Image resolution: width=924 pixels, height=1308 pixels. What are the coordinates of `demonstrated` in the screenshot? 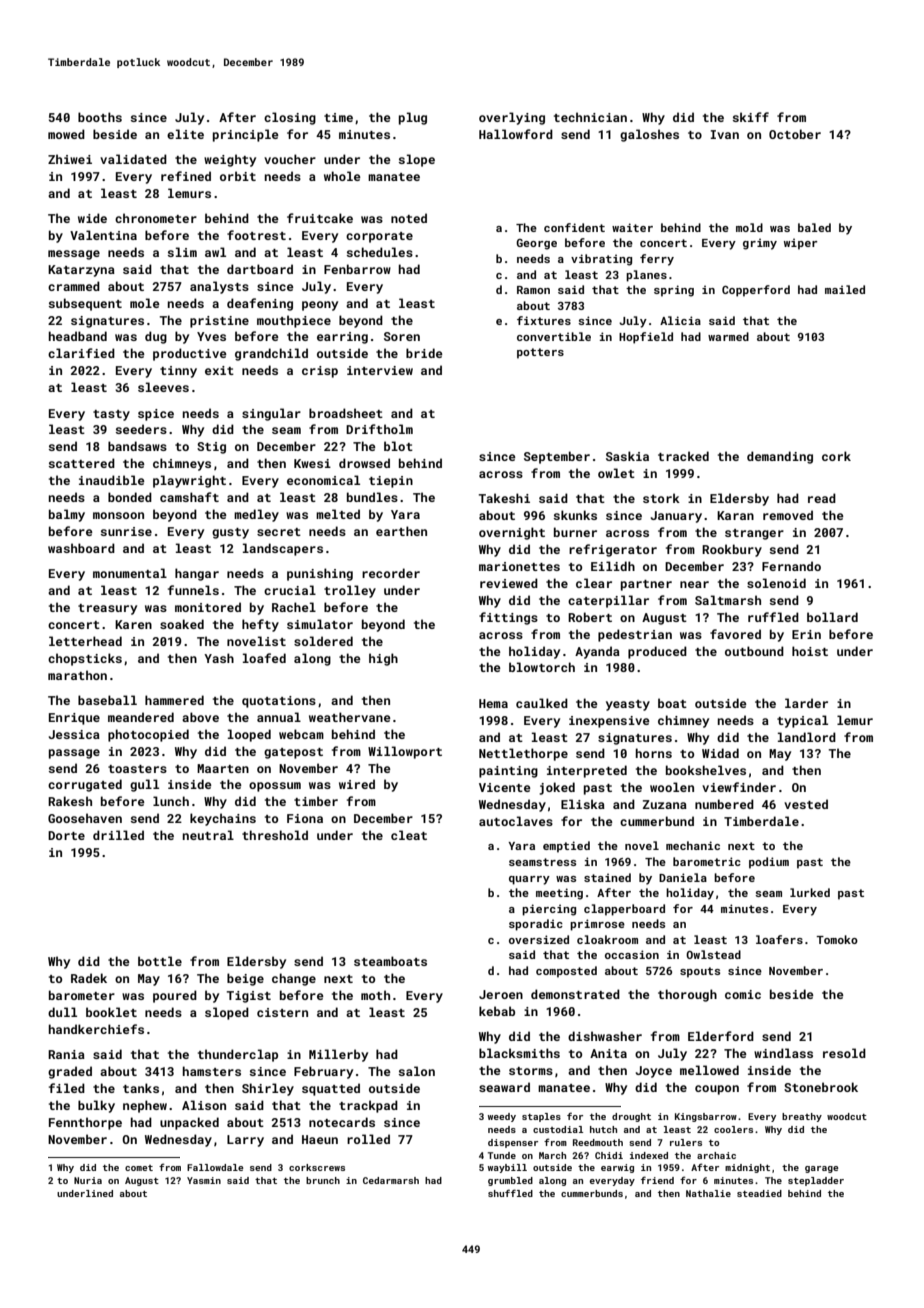 It's located at (575, 994).
